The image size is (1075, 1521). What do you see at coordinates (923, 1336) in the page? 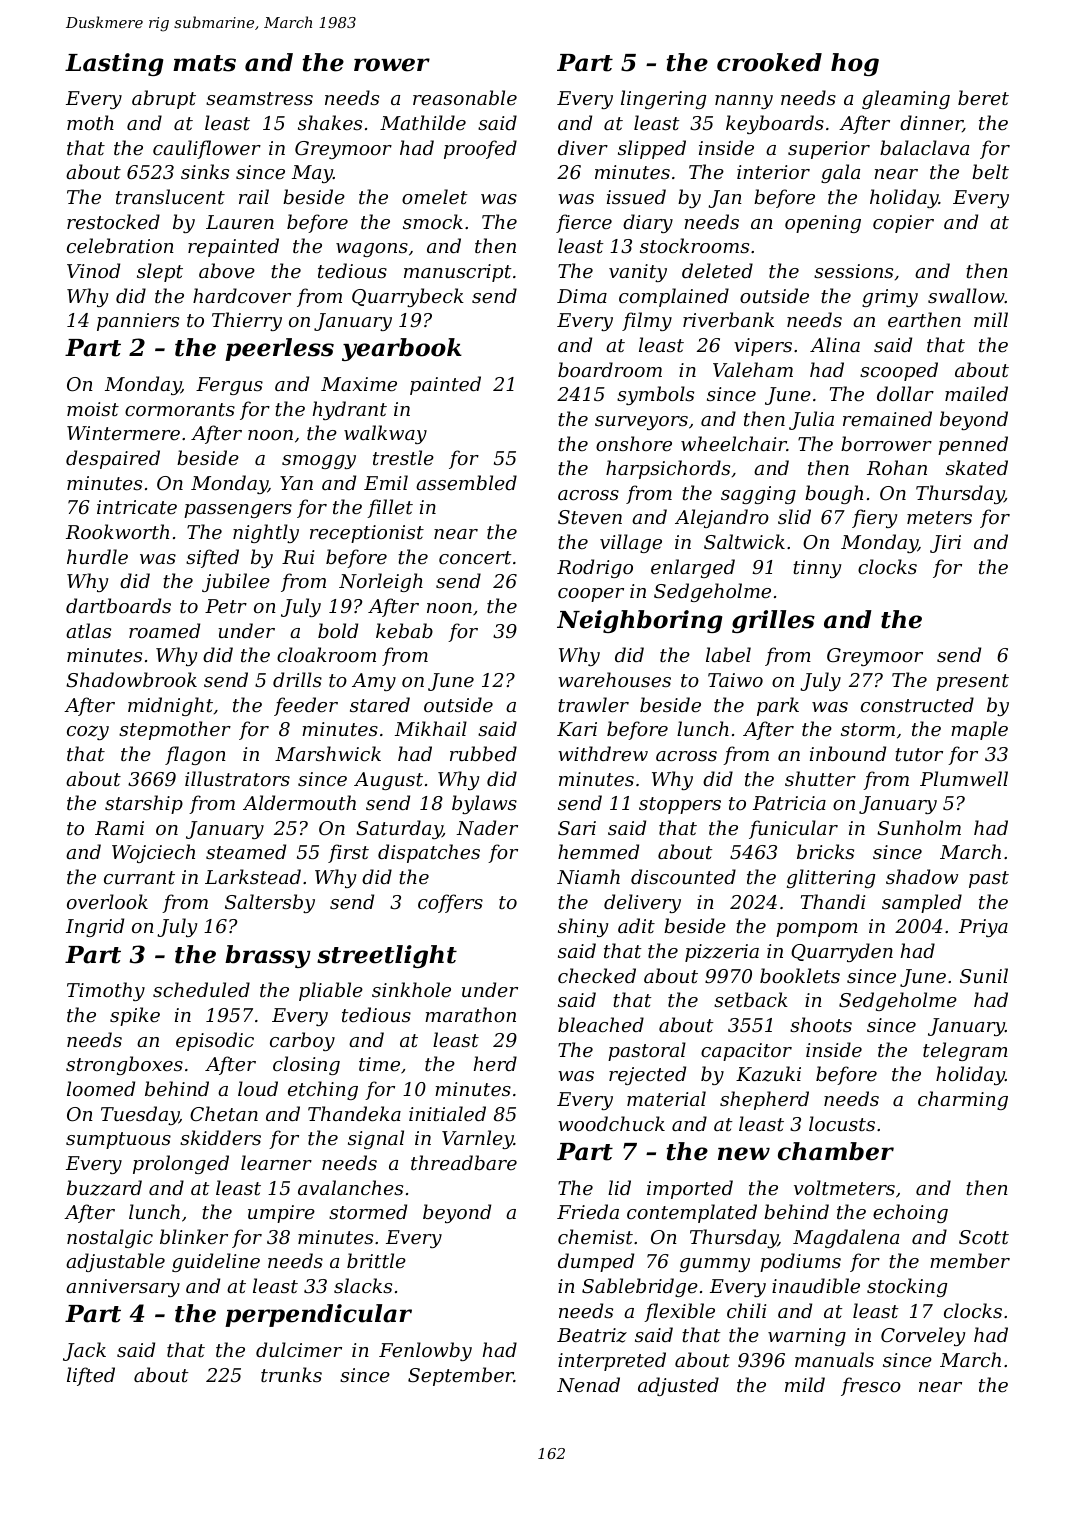
I see `Corveley` at bounding box center [923, 1336].
